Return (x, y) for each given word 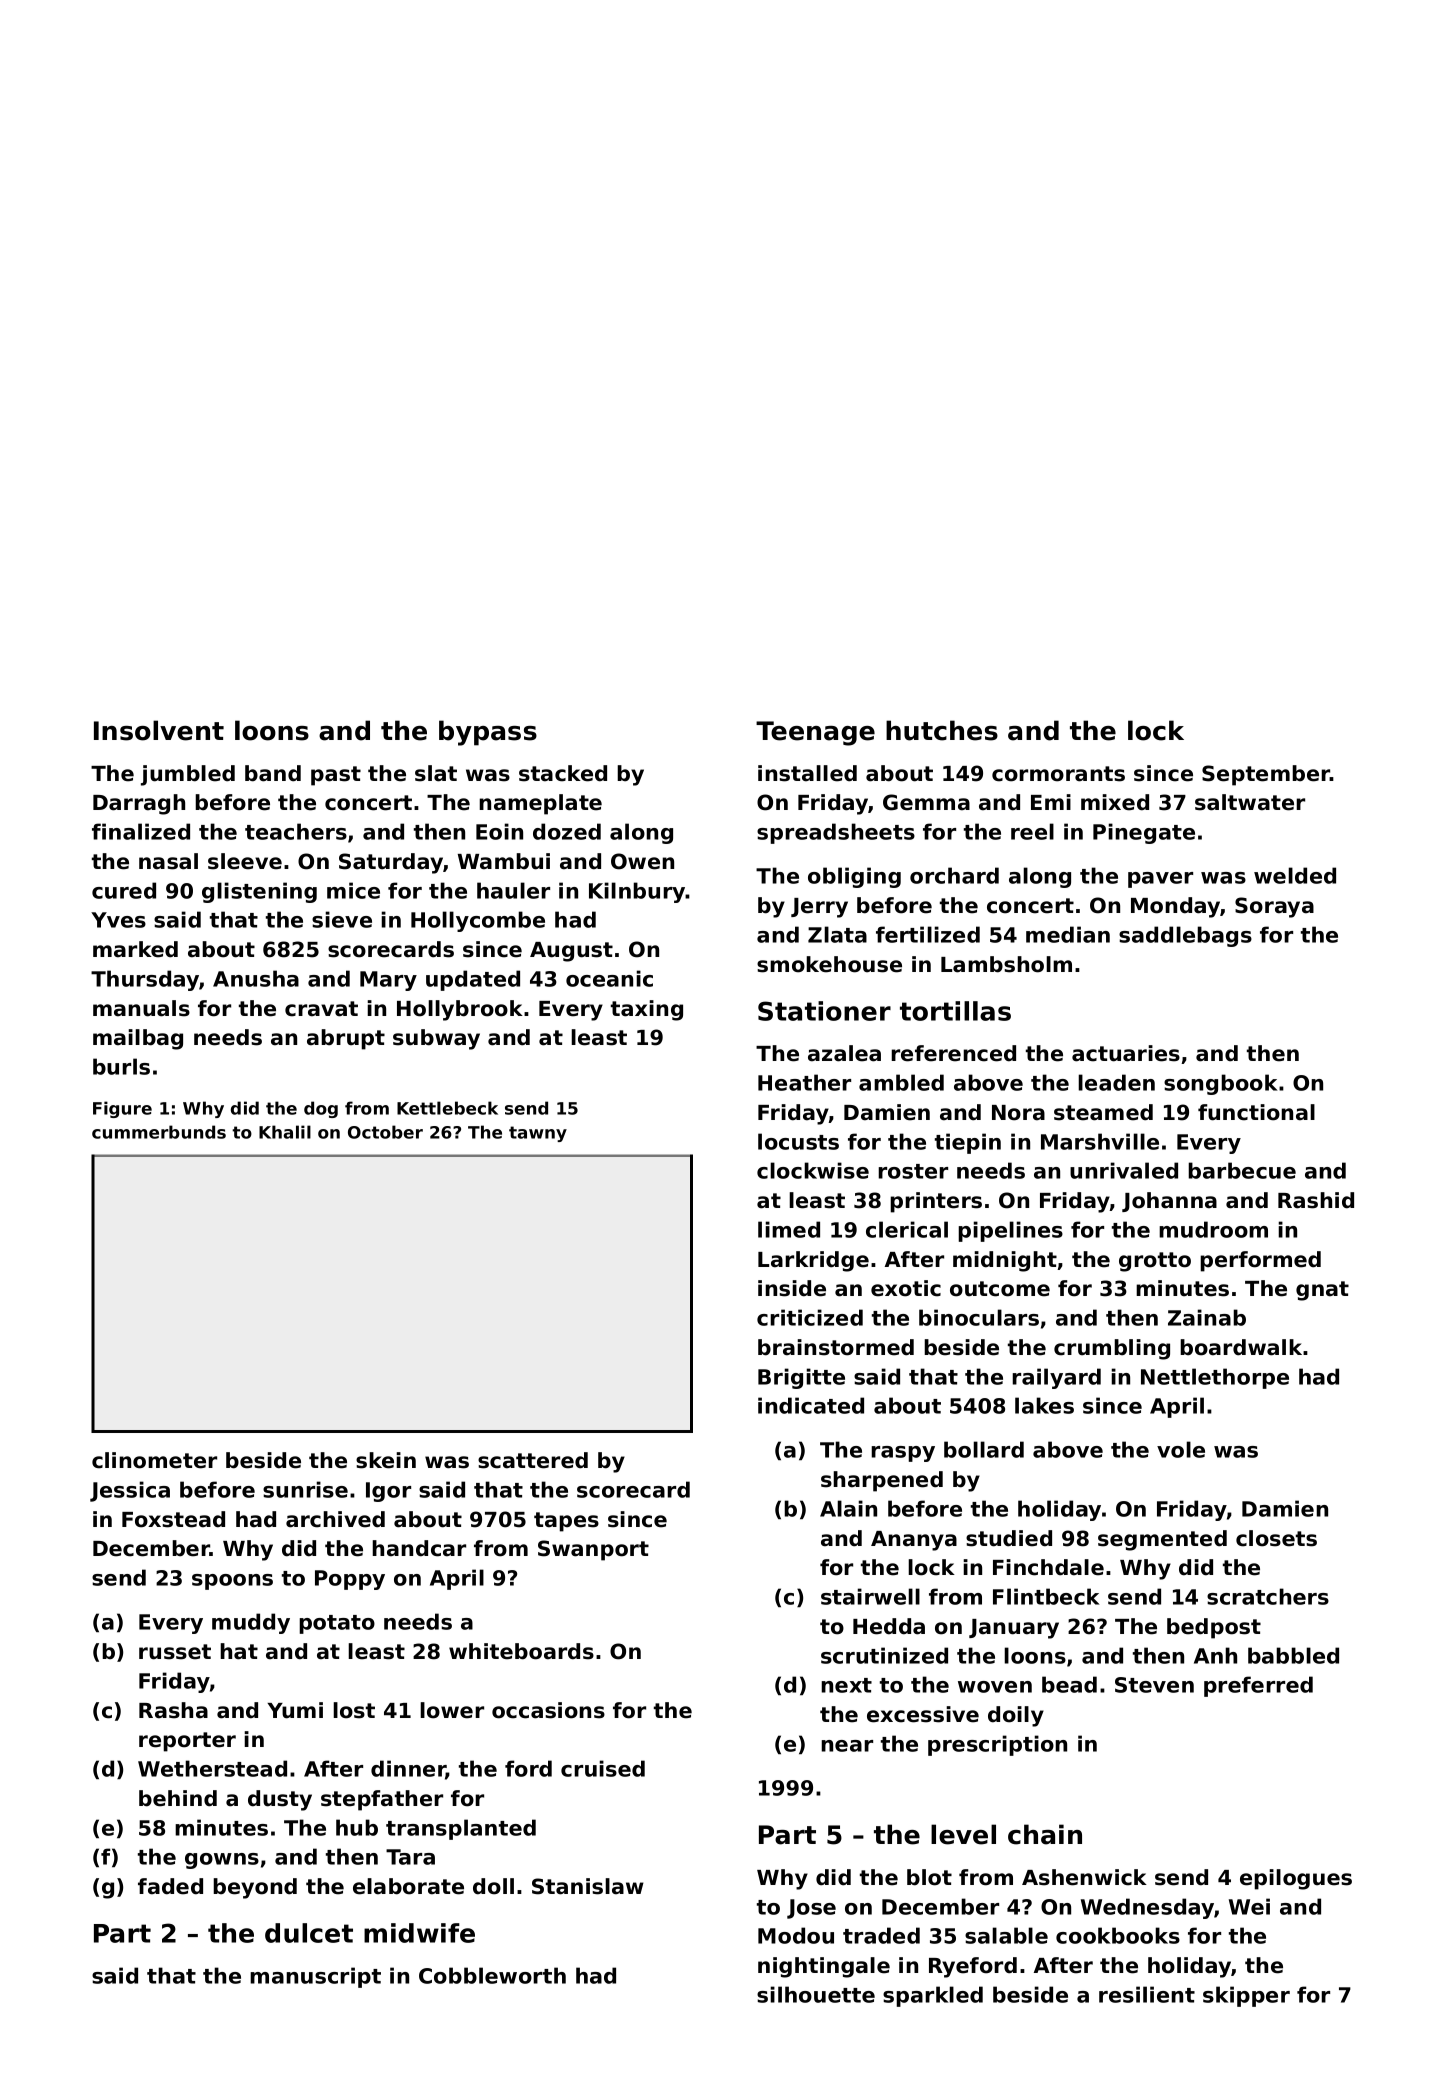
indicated (811, 1405)
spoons (232, 1582)
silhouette (816, 1994)
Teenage (815, 733)
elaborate (408, 1886)
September (1266, 775)
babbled (1293, 1655)
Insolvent (159, 730)
